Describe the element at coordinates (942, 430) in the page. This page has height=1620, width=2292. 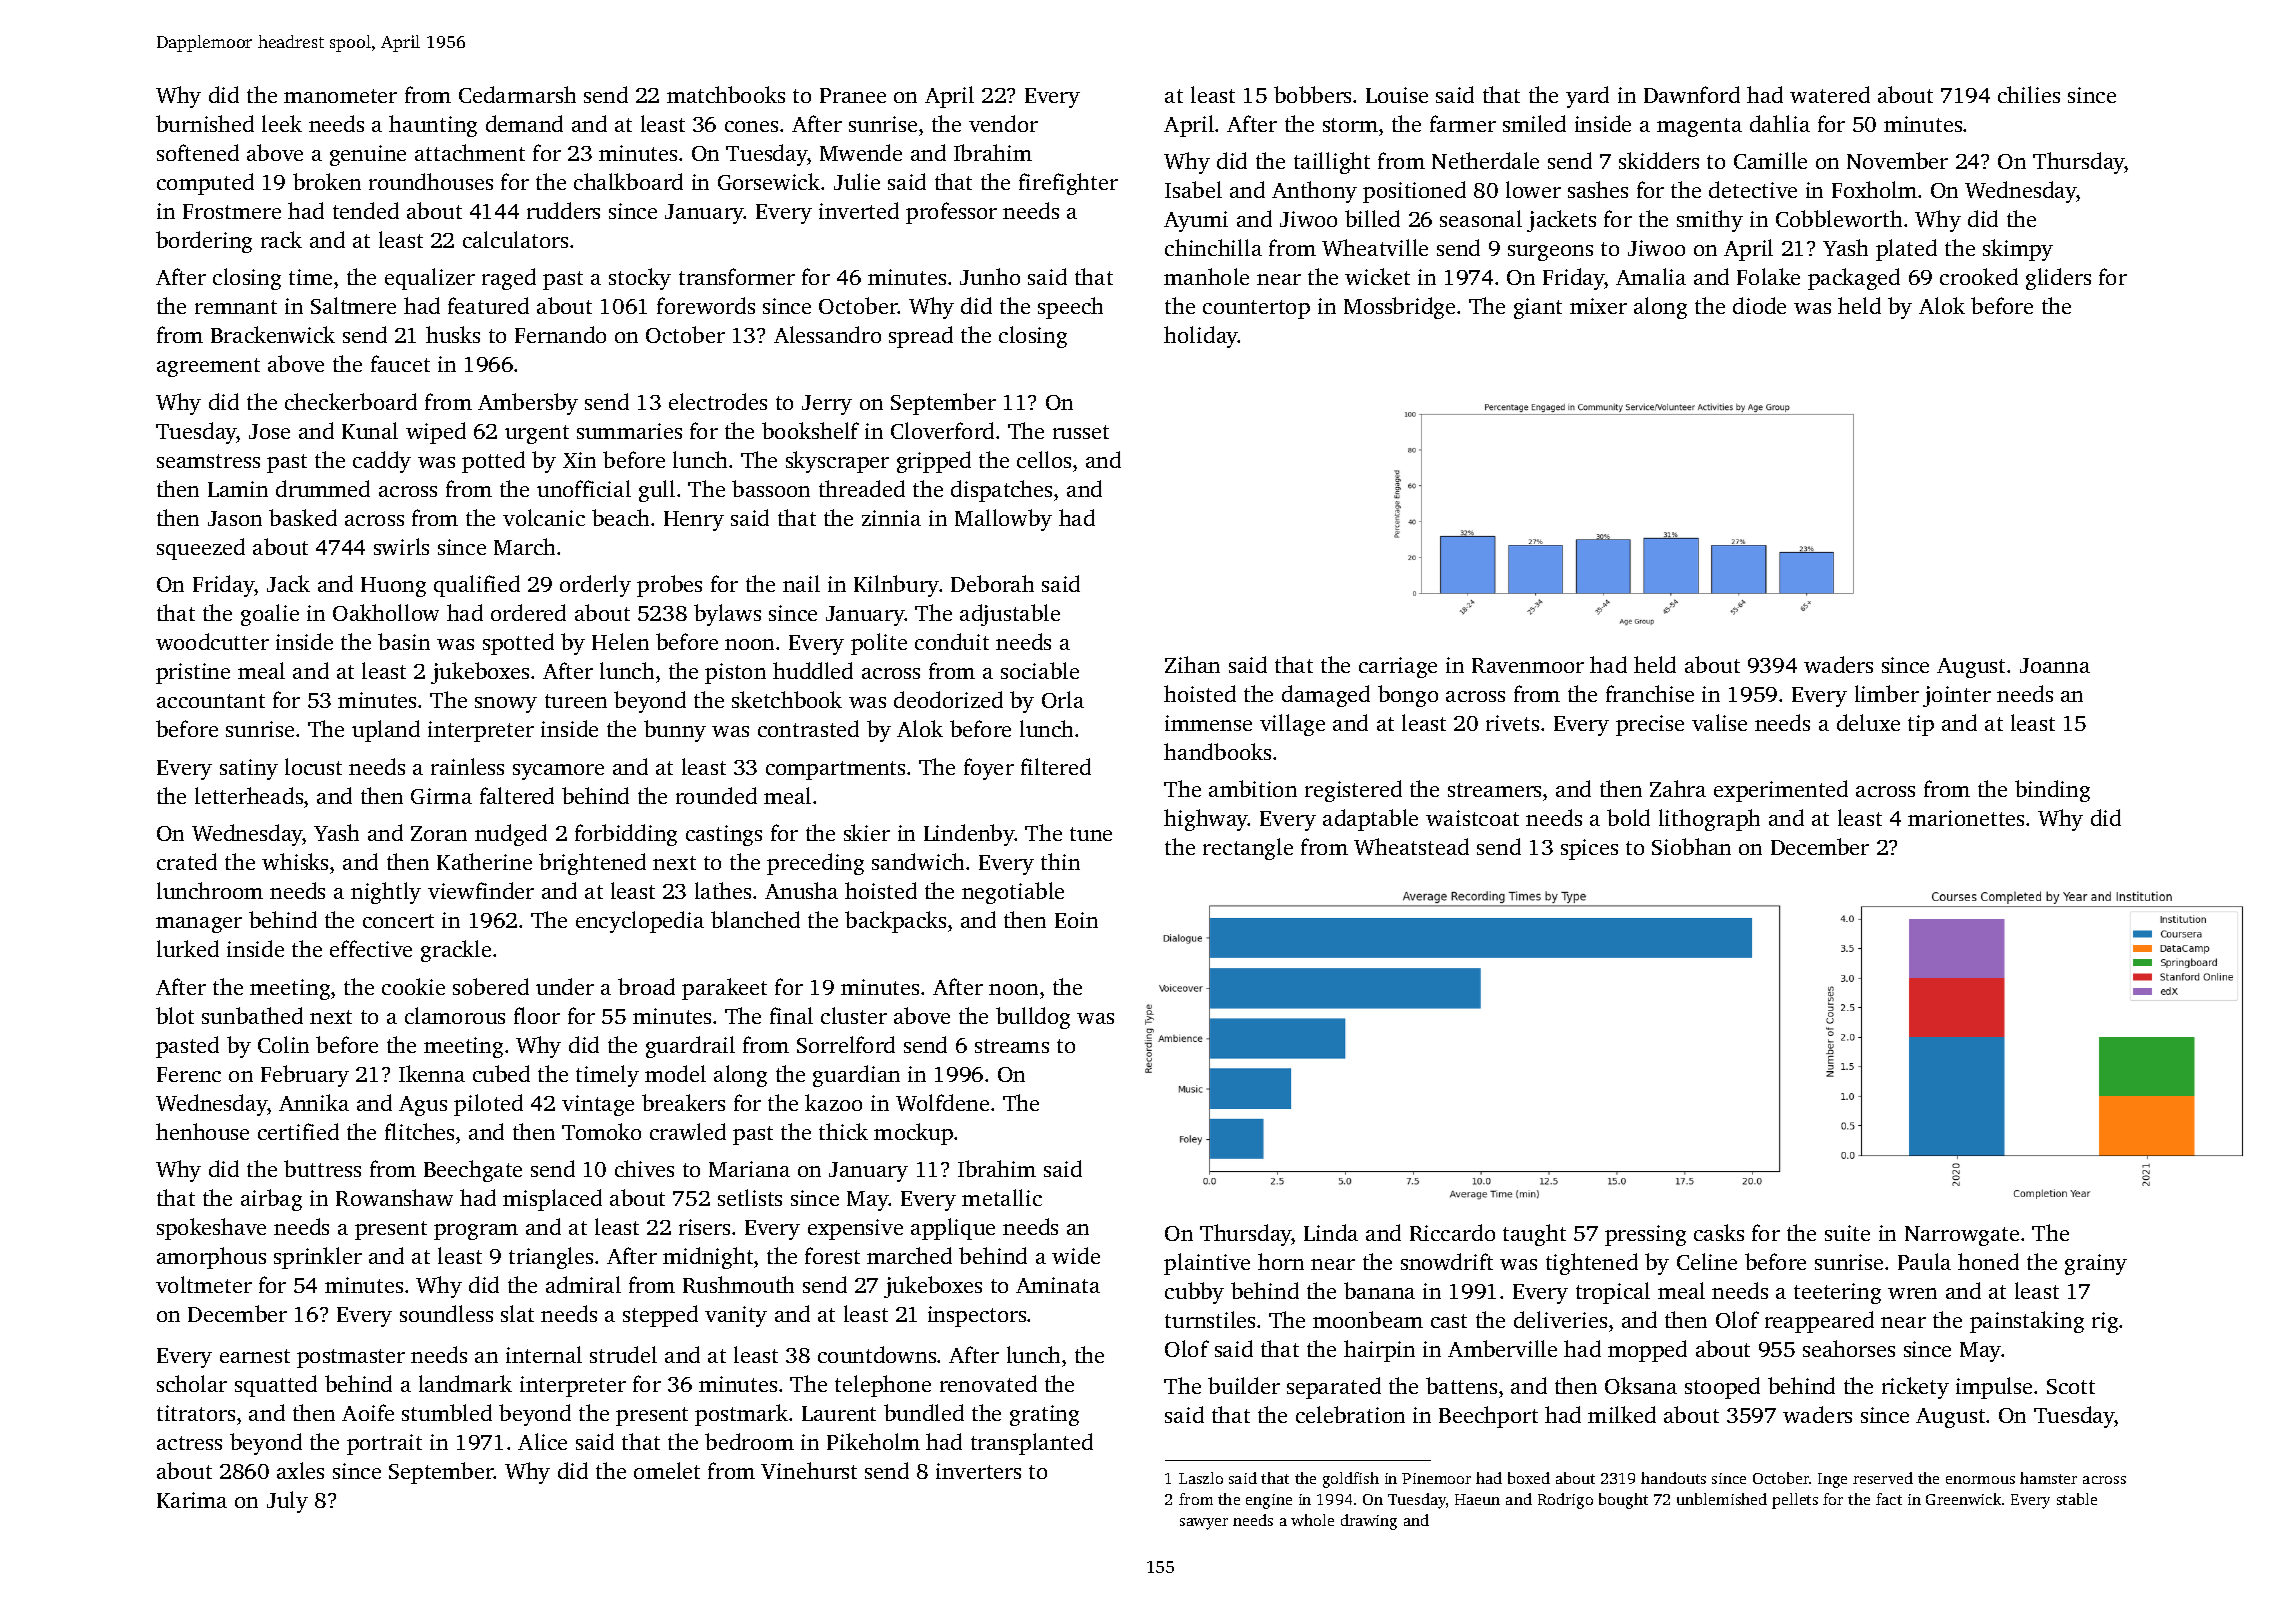
I see `Cloverford` at that location.
